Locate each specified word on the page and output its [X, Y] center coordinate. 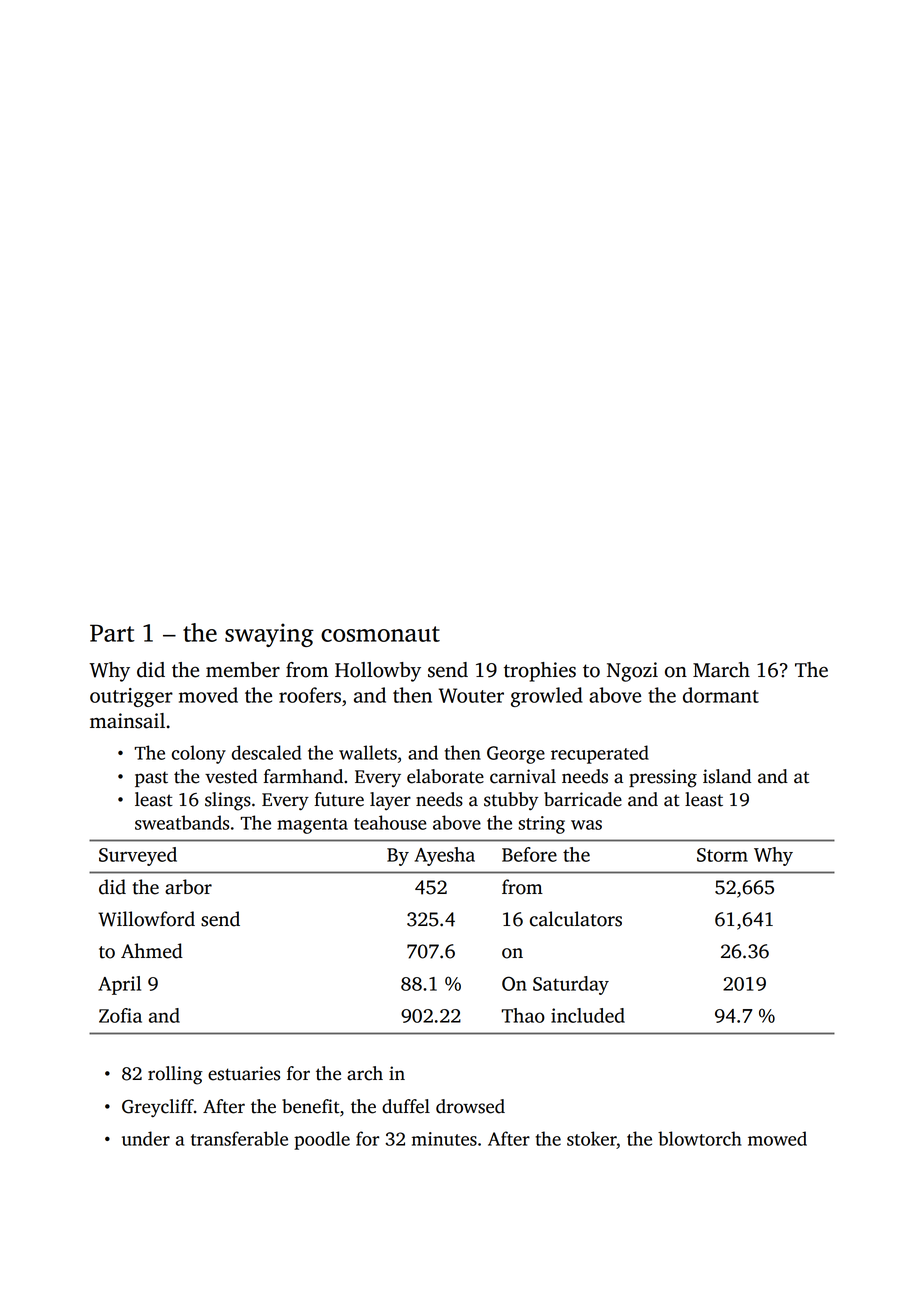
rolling [175, 1075]
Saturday [571, 985]
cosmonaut [380, 634]
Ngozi [632, 672]
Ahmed [152, 951]
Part [112, 633]
